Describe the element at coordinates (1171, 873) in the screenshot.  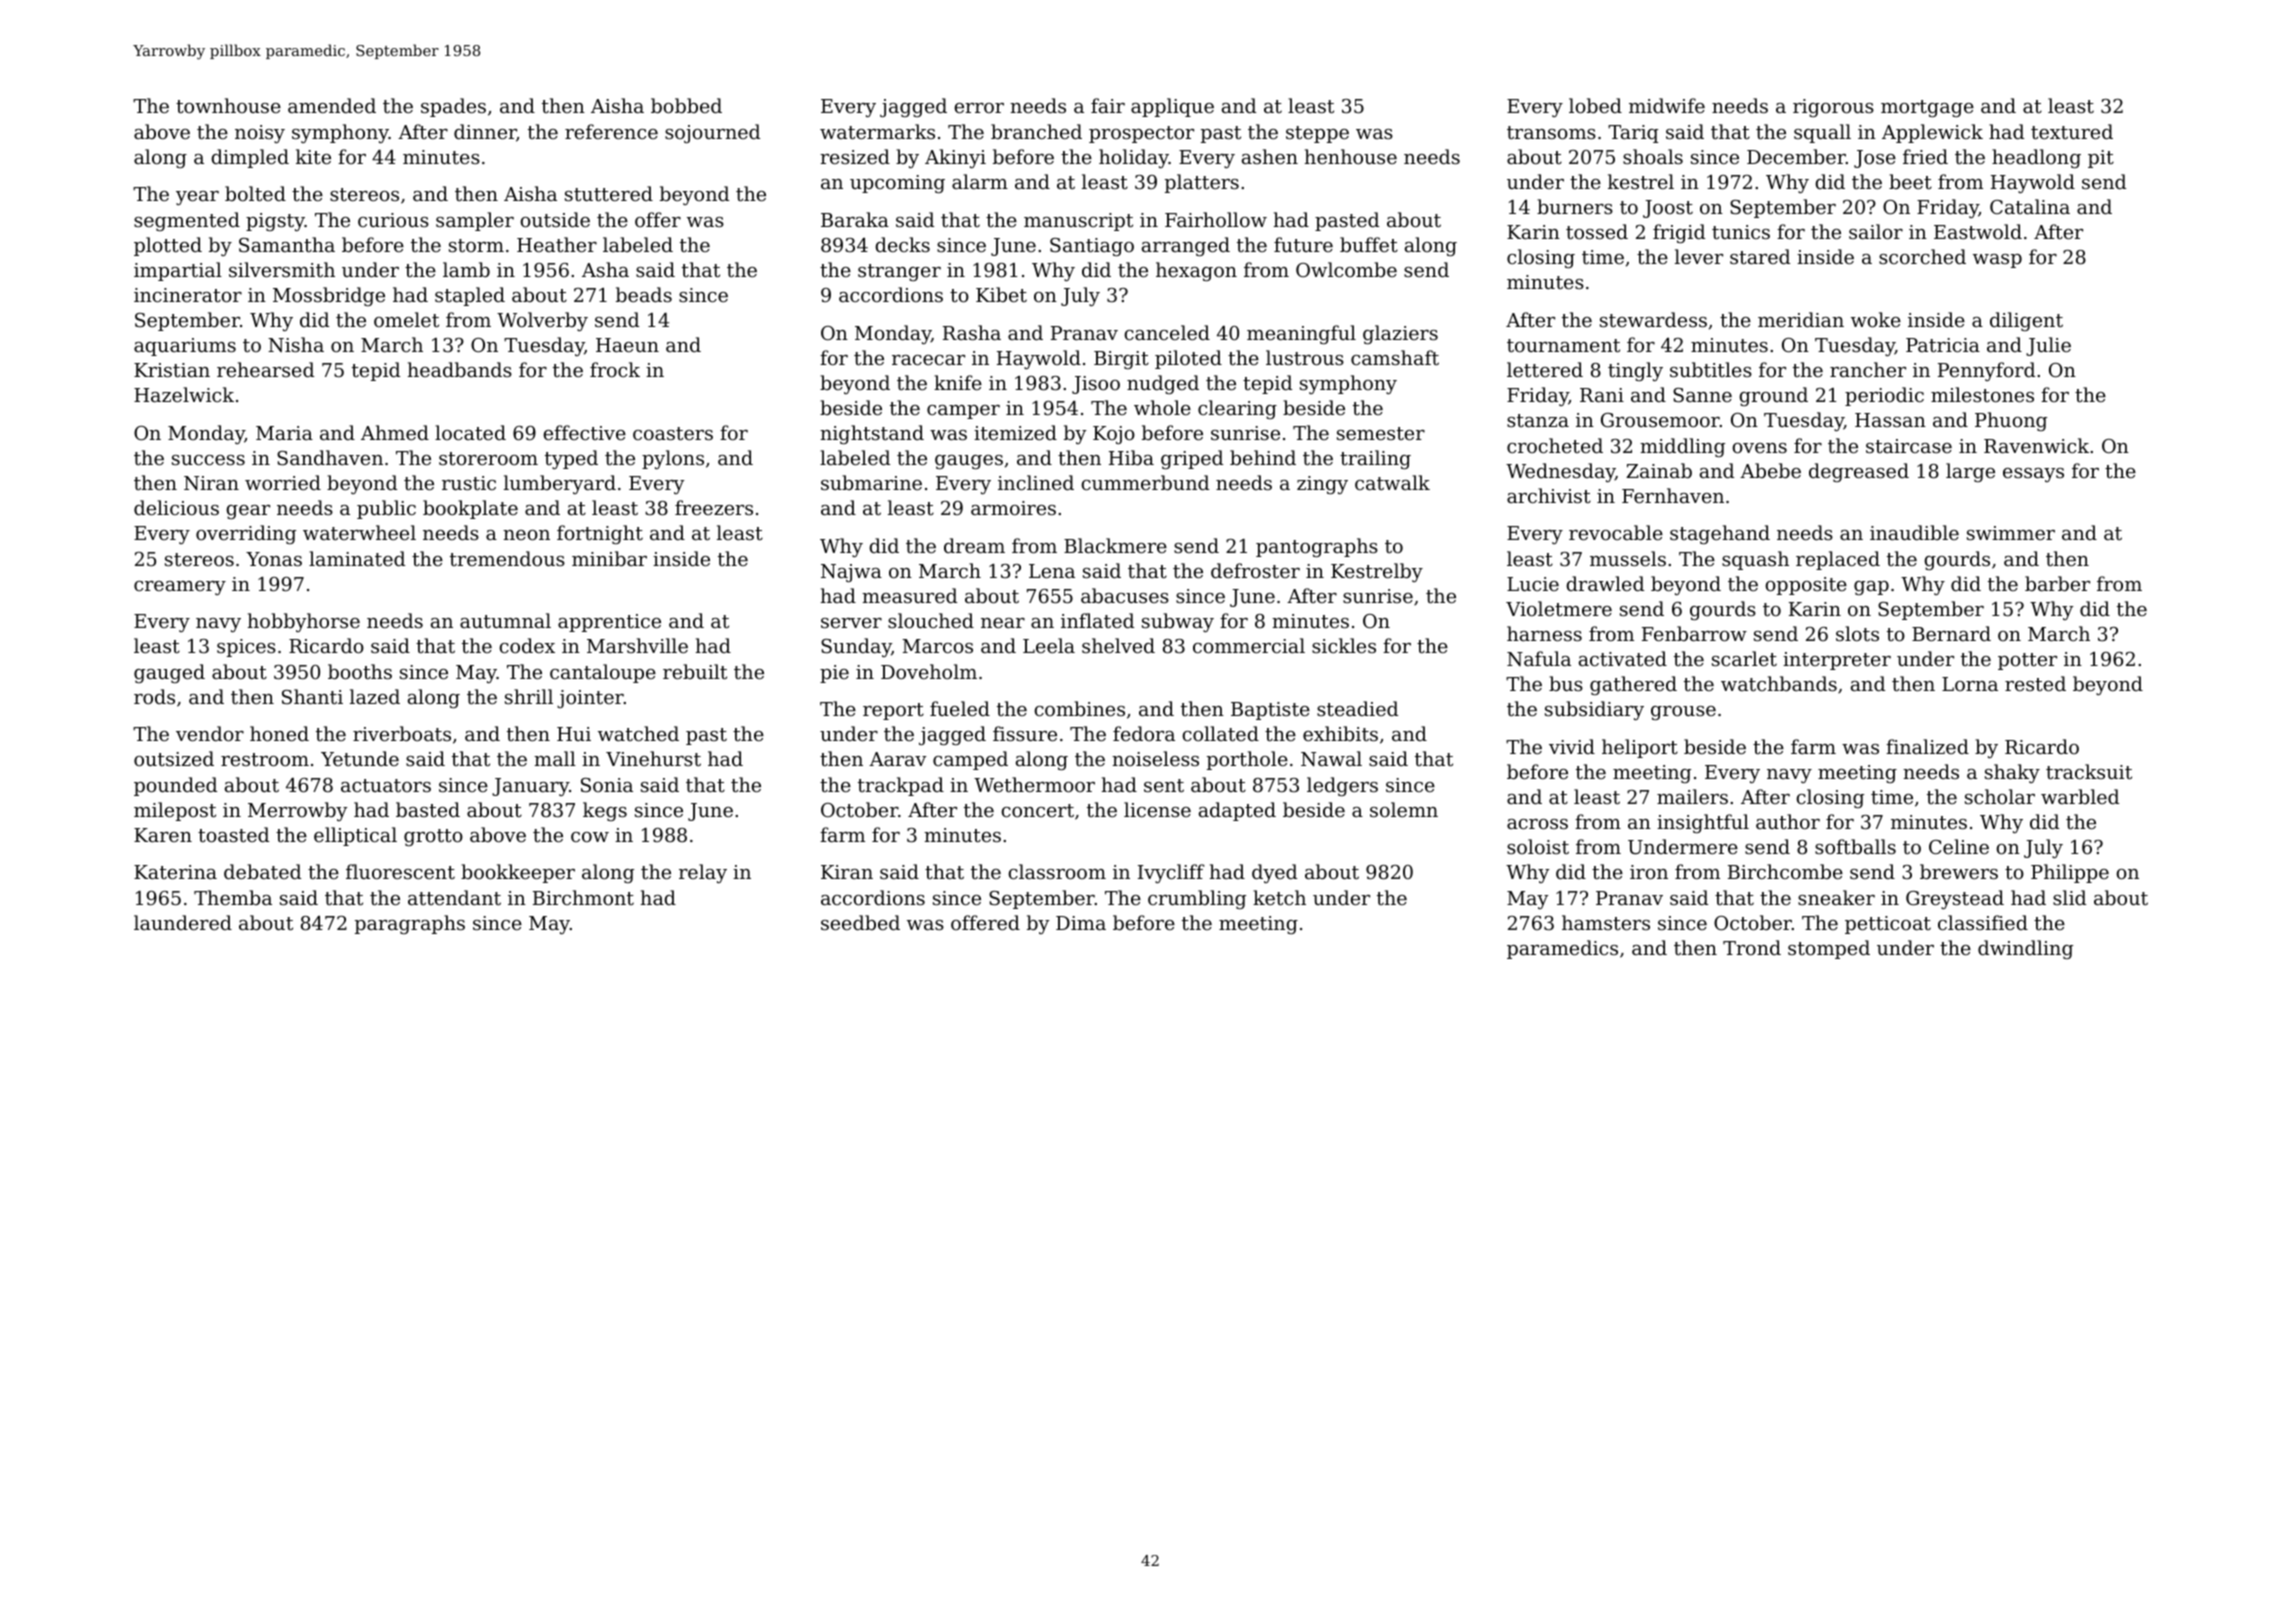
I see `Ivycliff` at that location.
